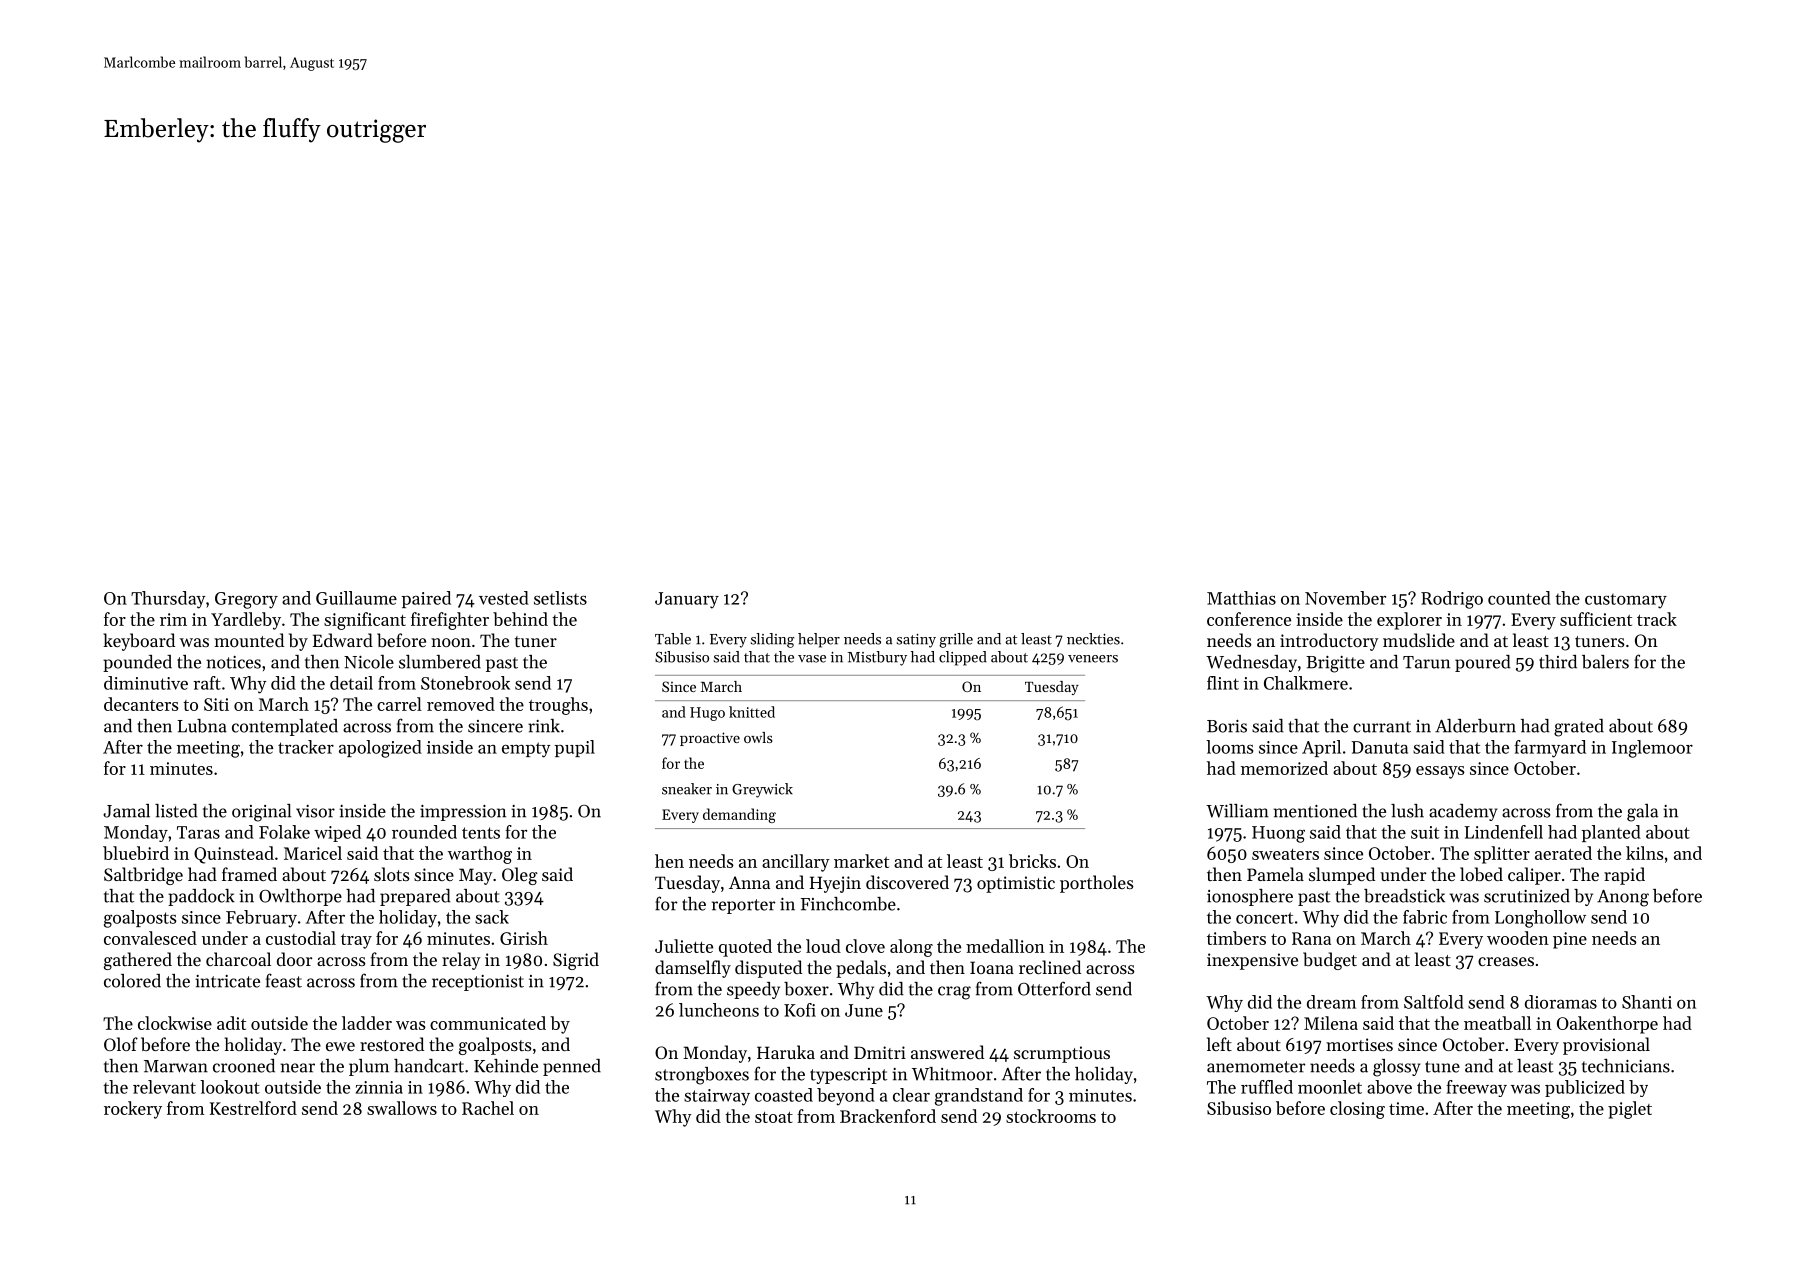 The width and height of the screenshot is (1808, 1278). What do you see at coordinates (234, 855) in the screenshot?
I see `Quinstead` at bounding box center [234, 855].
